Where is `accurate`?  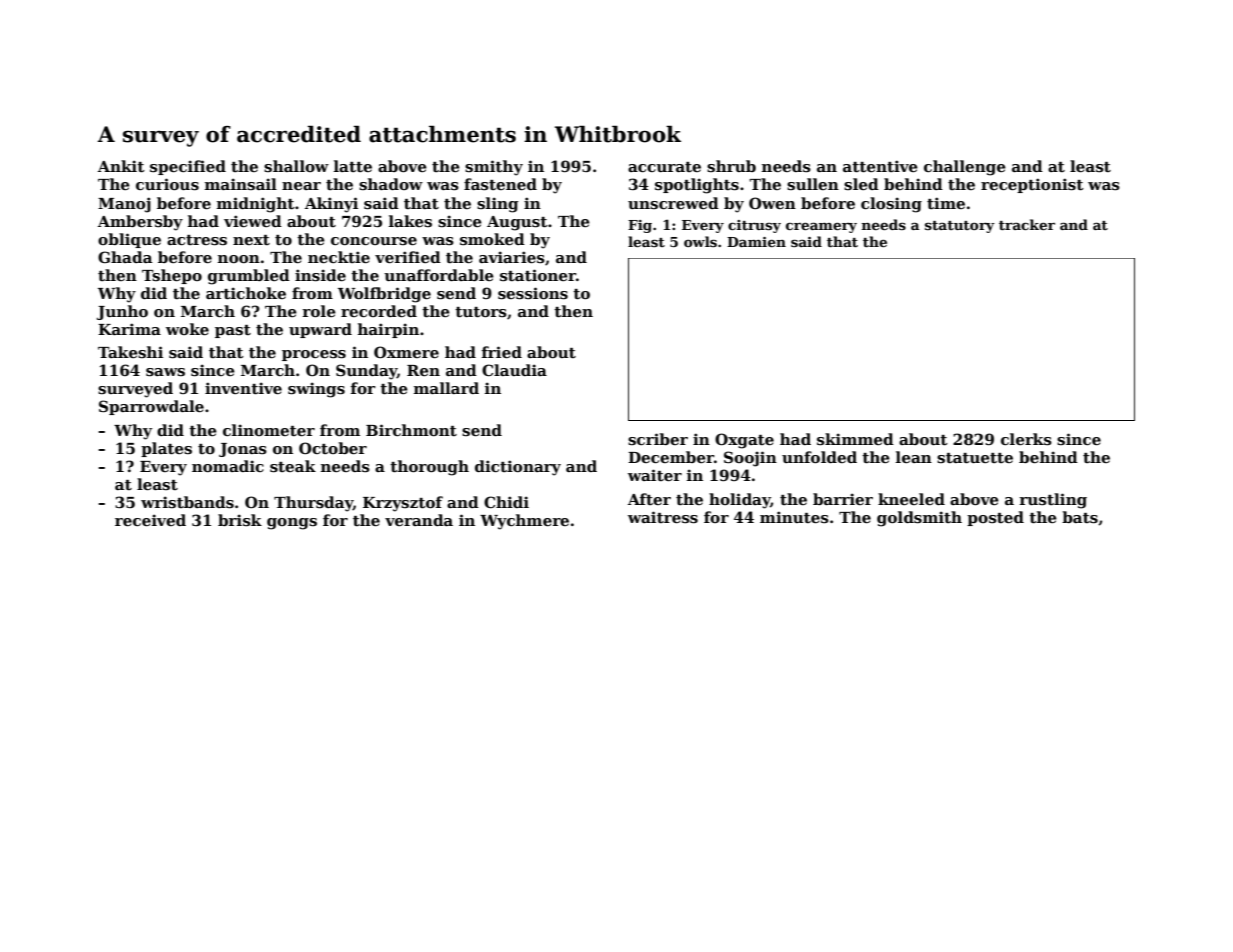 accurate is located at coordinates (664, 167).
